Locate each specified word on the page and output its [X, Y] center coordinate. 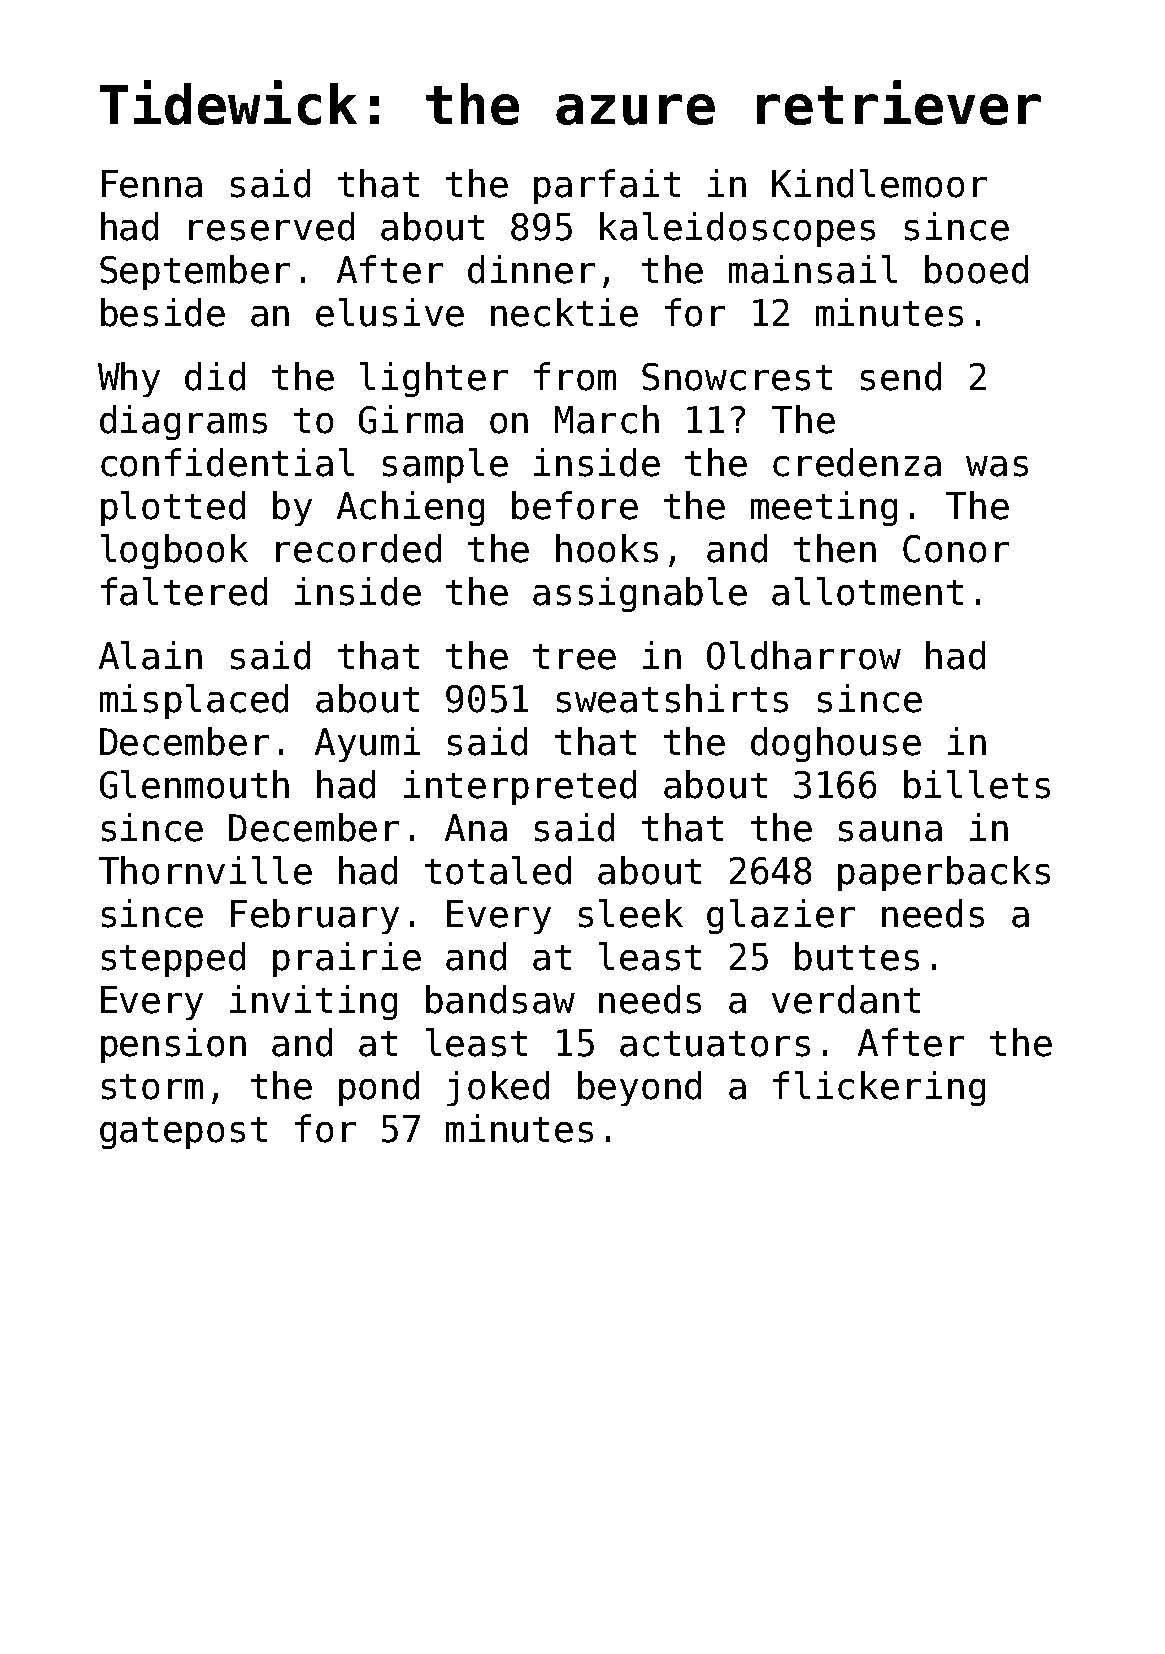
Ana [476, 828]
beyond [639, 1088]
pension [173, 1045]
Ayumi [367, 744]
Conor [956, 549]
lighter [434, 379]
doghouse [836, 744]
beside [163, 312]
